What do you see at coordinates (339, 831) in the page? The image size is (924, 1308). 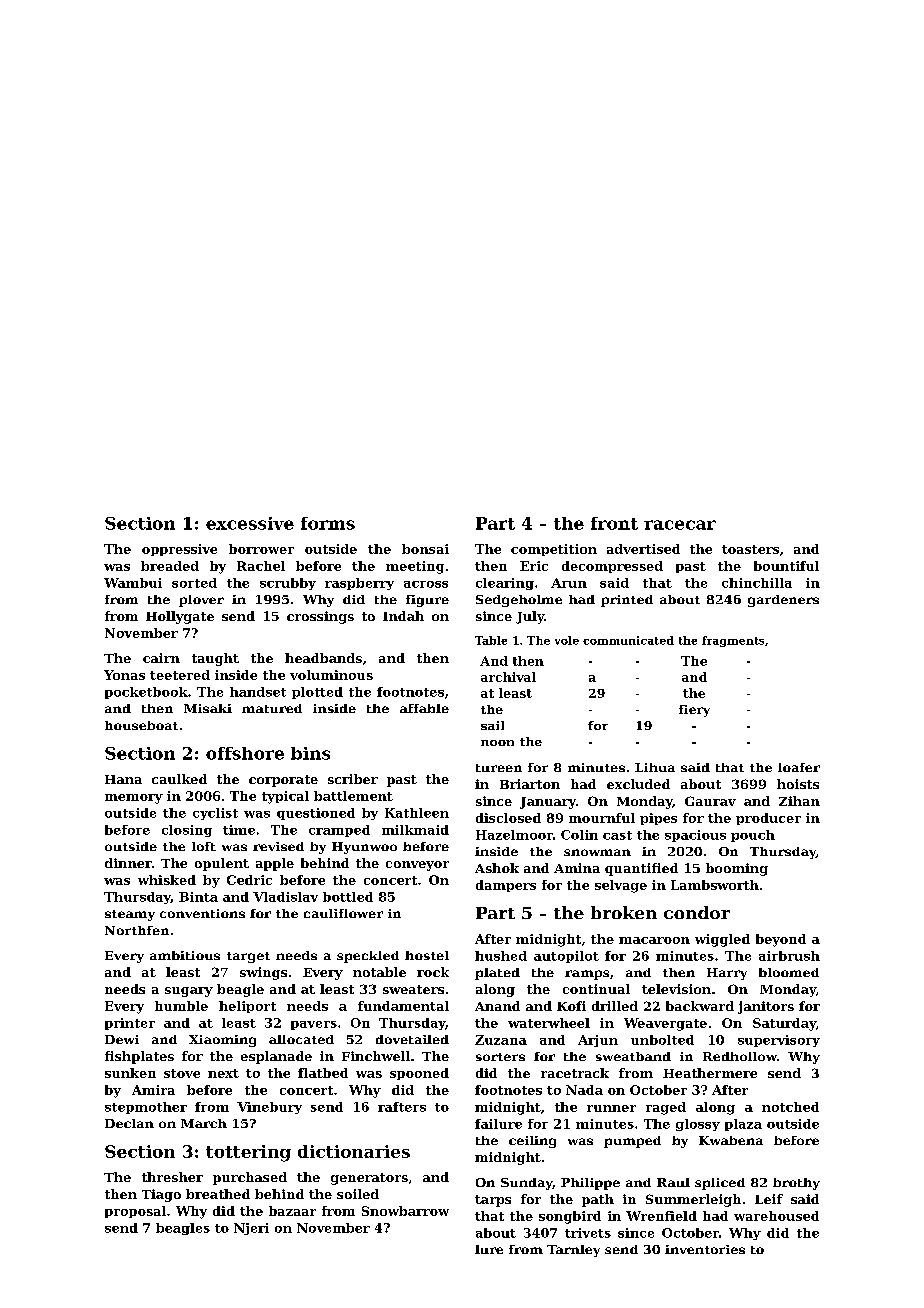 I see `cramped` at bounding box center [339, 831].
